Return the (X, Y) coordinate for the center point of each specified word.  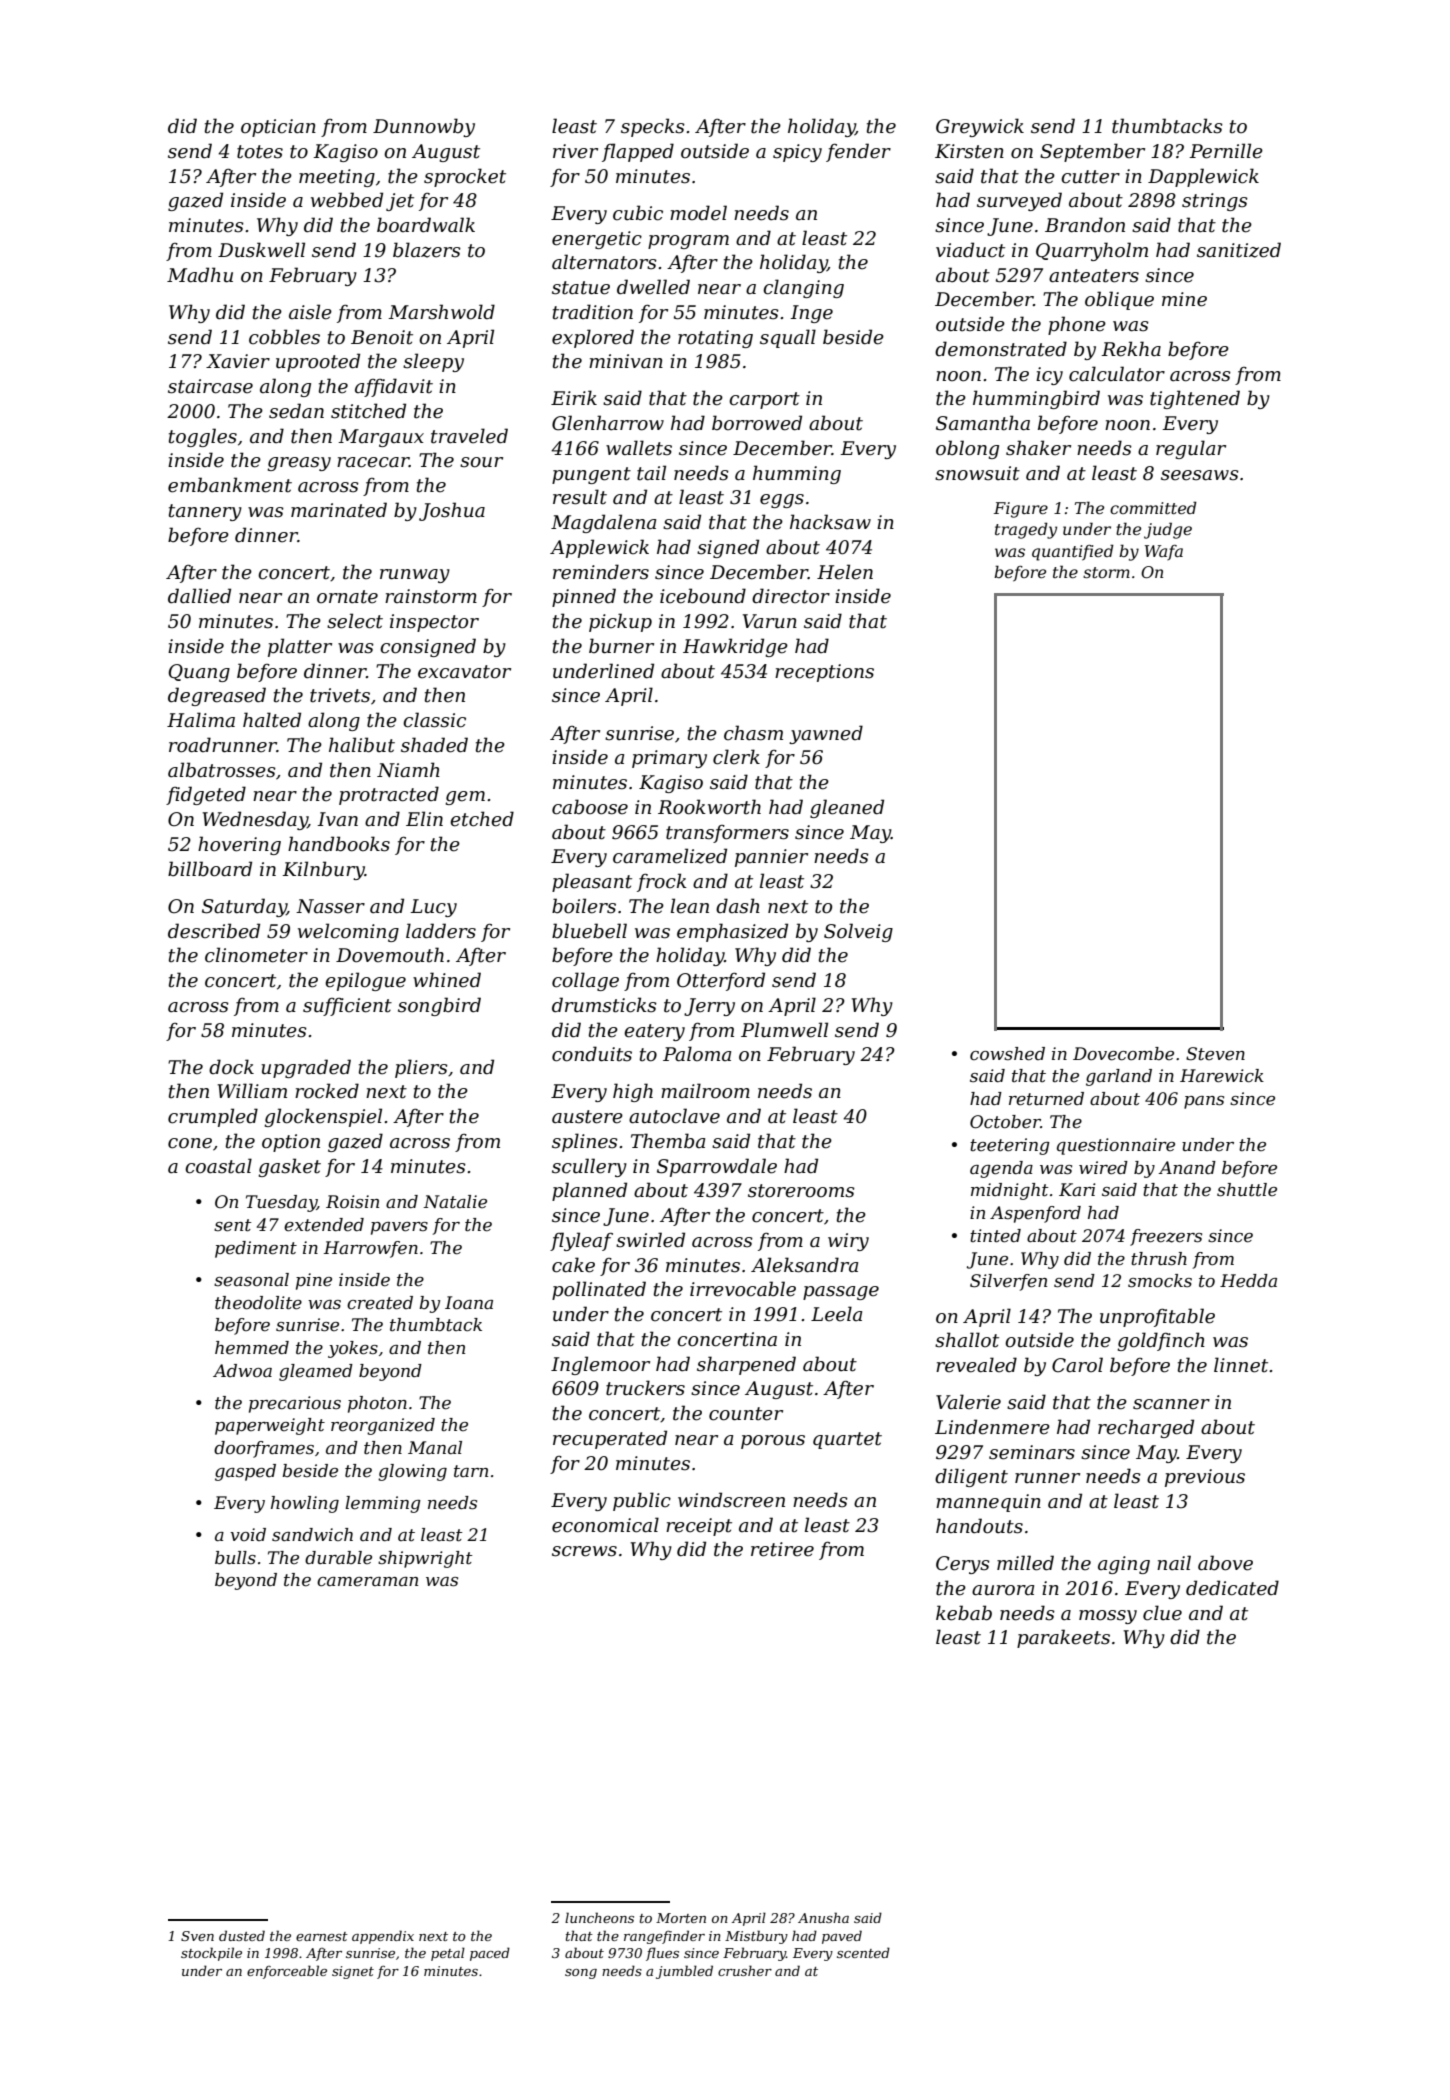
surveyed (1019, 201)
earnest (322, 1936)
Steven (1215, 1054)
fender (858, 152)
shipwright (425, 1559)
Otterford (721, 981)
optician (278, 128)
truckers (645, 1388)
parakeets (1063, 1638)
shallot (967, 1340)
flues (662, 1954)
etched (482, 819)
